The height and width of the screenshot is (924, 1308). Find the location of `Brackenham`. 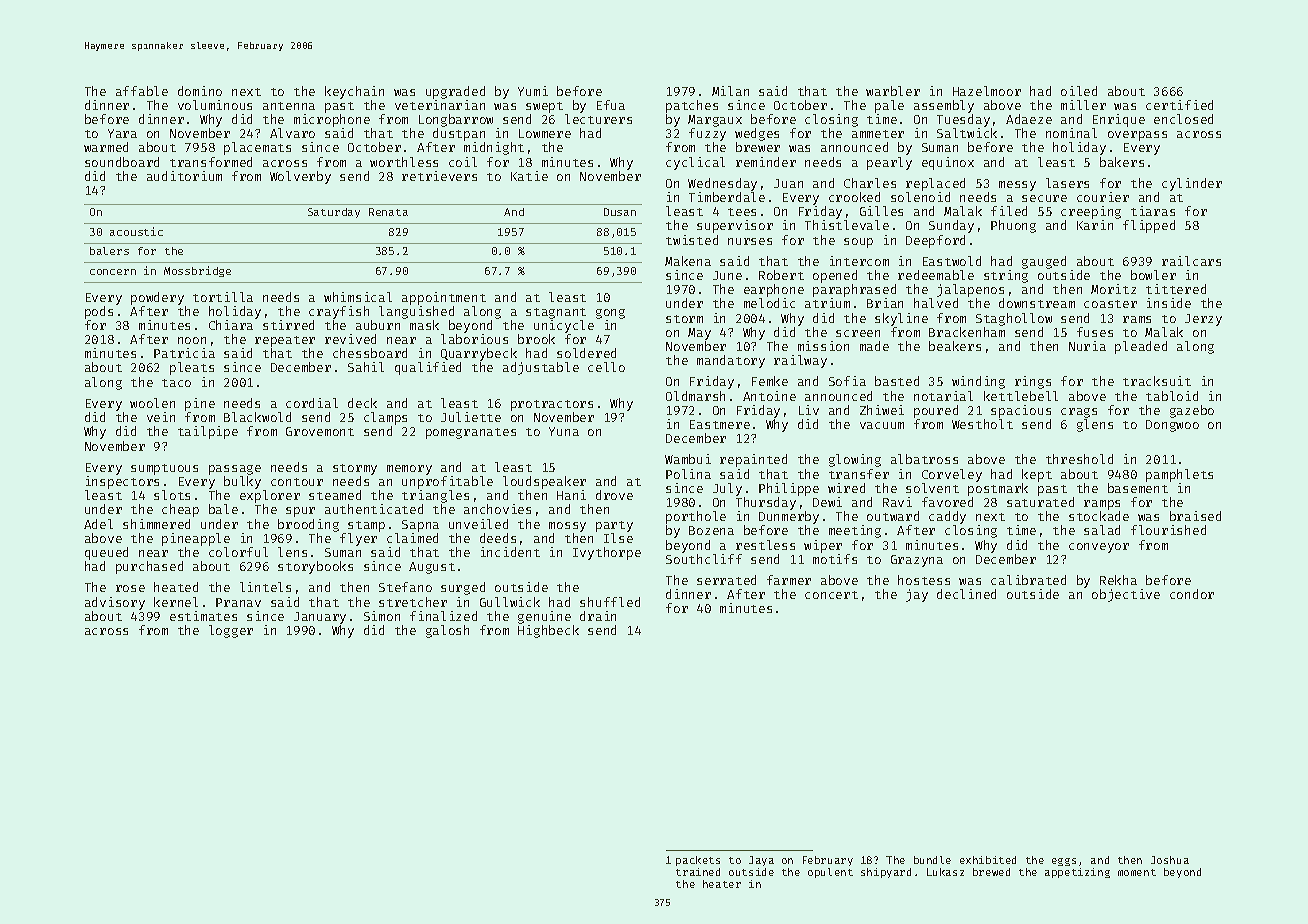

Brackenham is located at coordinates (967, 332).
